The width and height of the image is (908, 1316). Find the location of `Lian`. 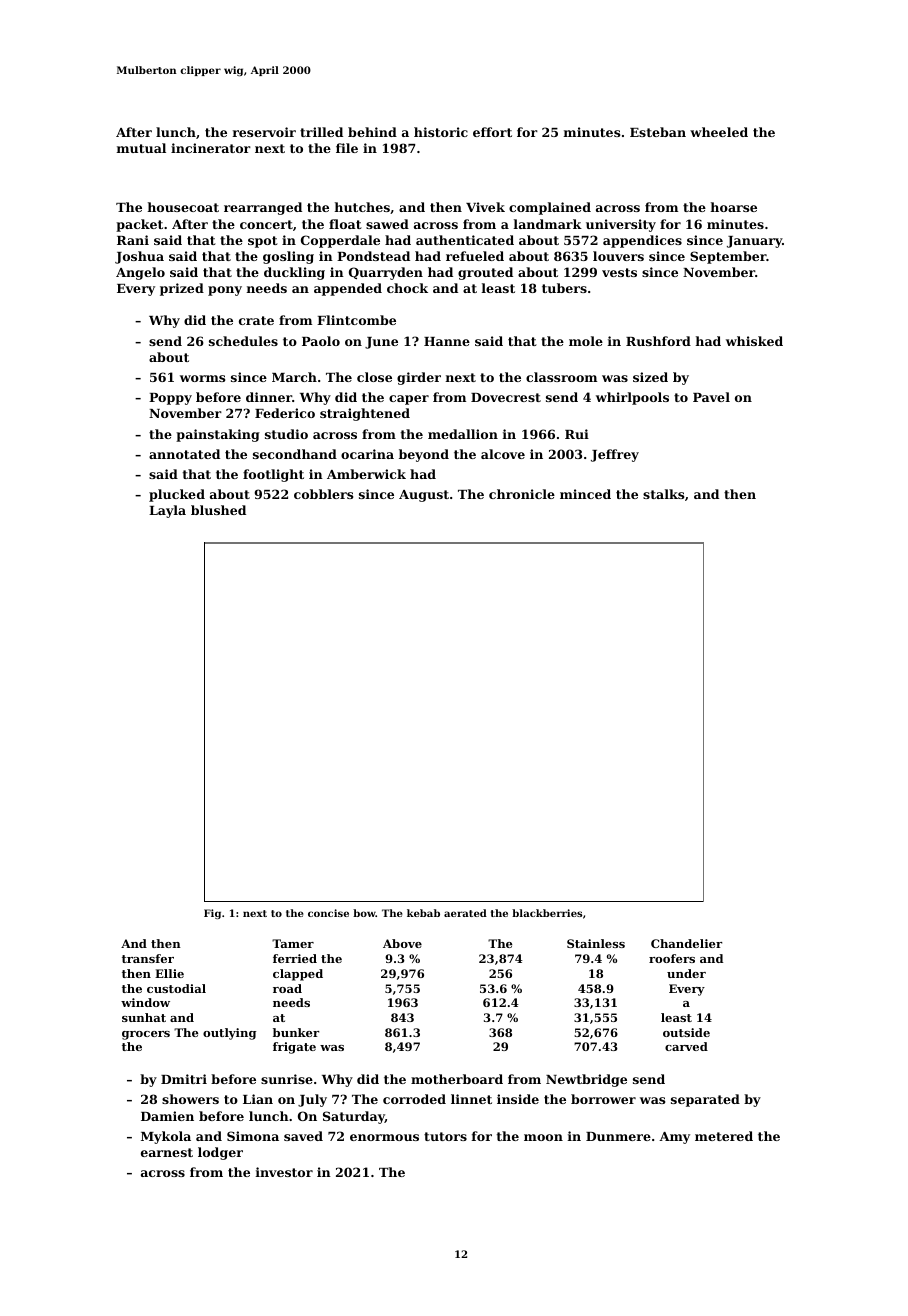

Lian is located at coordinates (258, 1099).
